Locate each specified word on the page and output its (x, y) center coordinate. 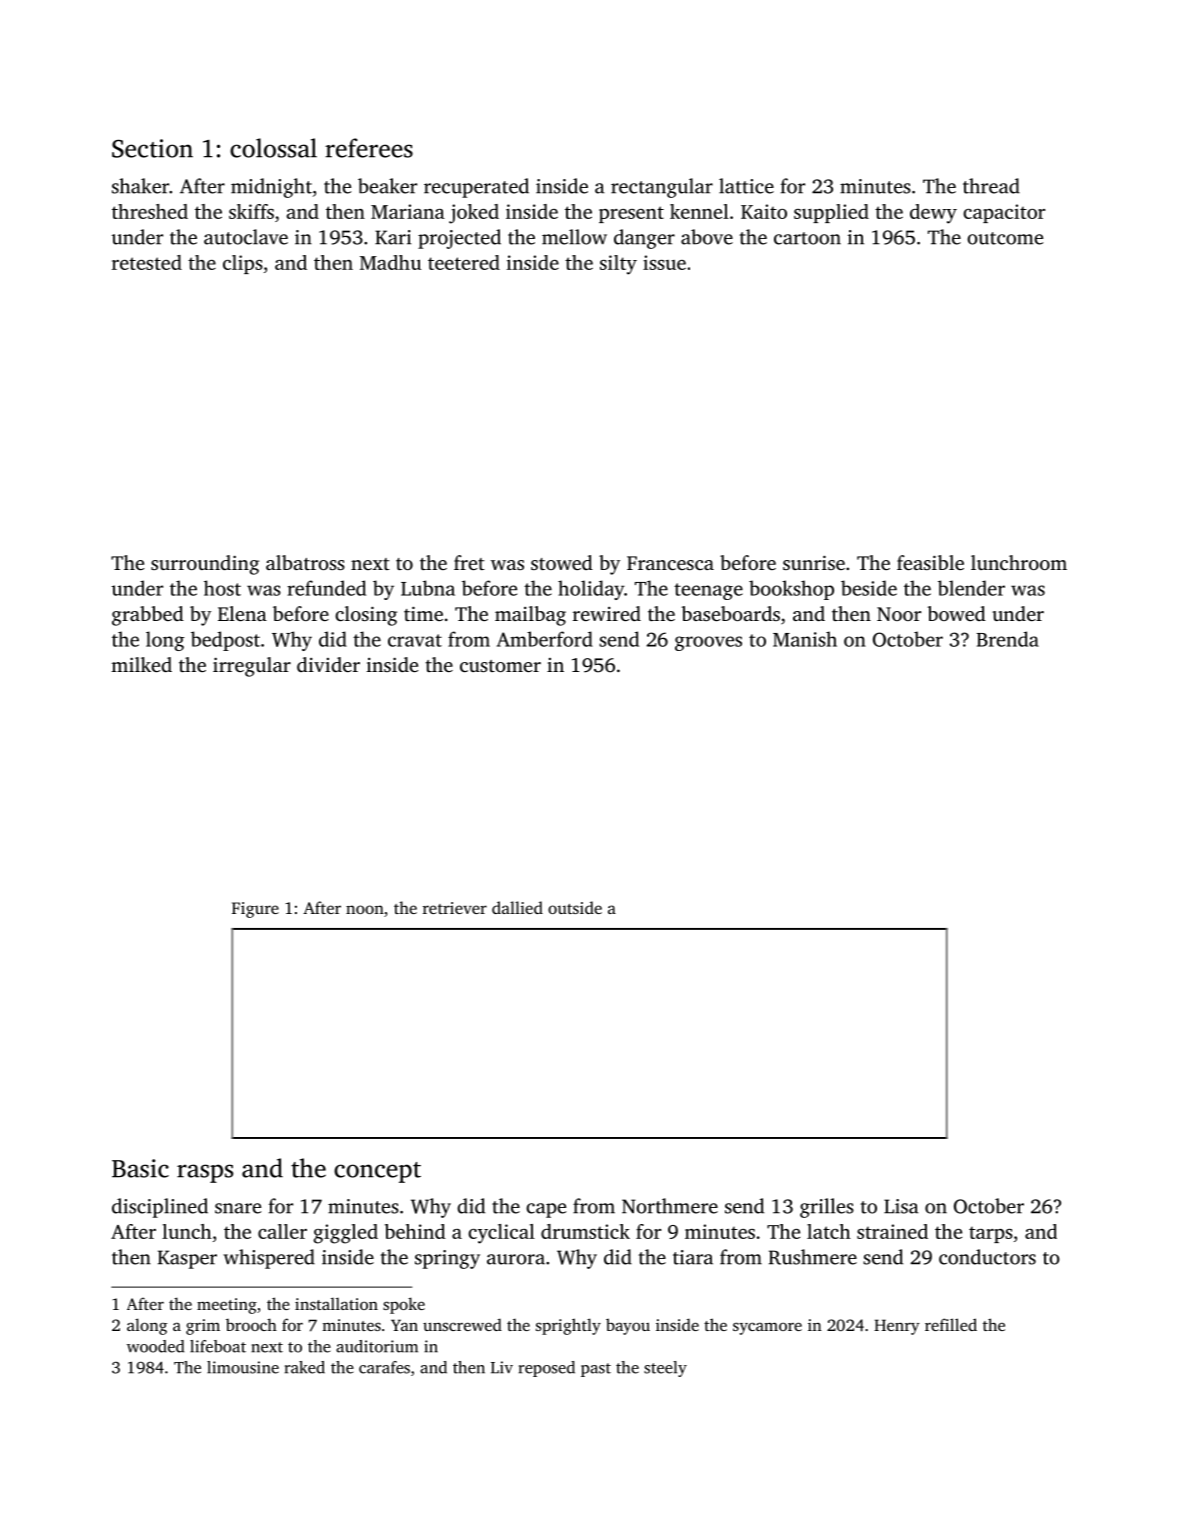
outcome (1005, 238)
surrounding (205, 565)
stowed (562, 562)
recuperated (476, 188)
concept (377, 1172)
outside (575, 907)
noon (365, 909)
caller (282, 1231)
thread (991, 186)
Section (152, 148)
